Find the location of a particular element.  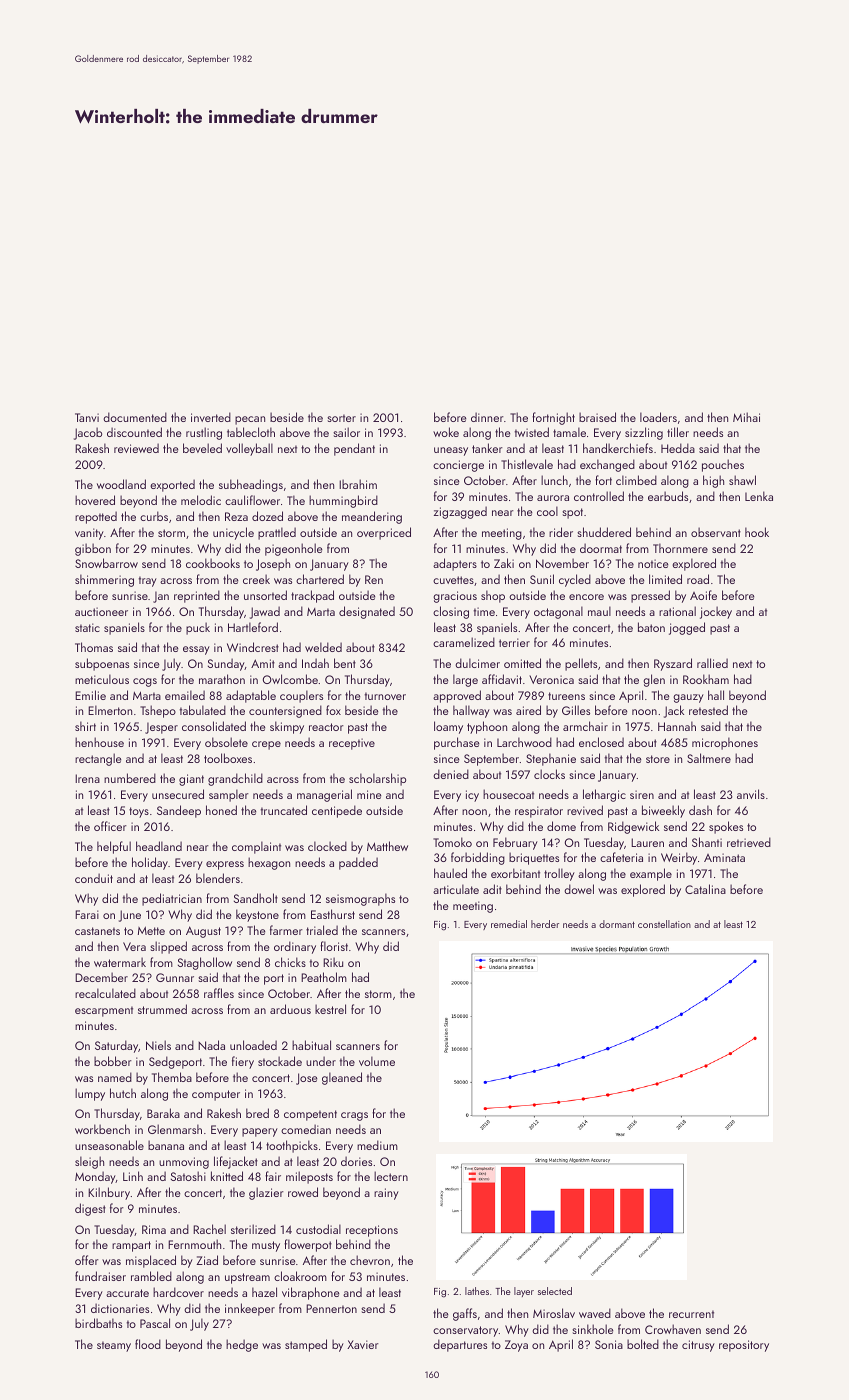

Xavier is located at coordinates (363, 1344).
